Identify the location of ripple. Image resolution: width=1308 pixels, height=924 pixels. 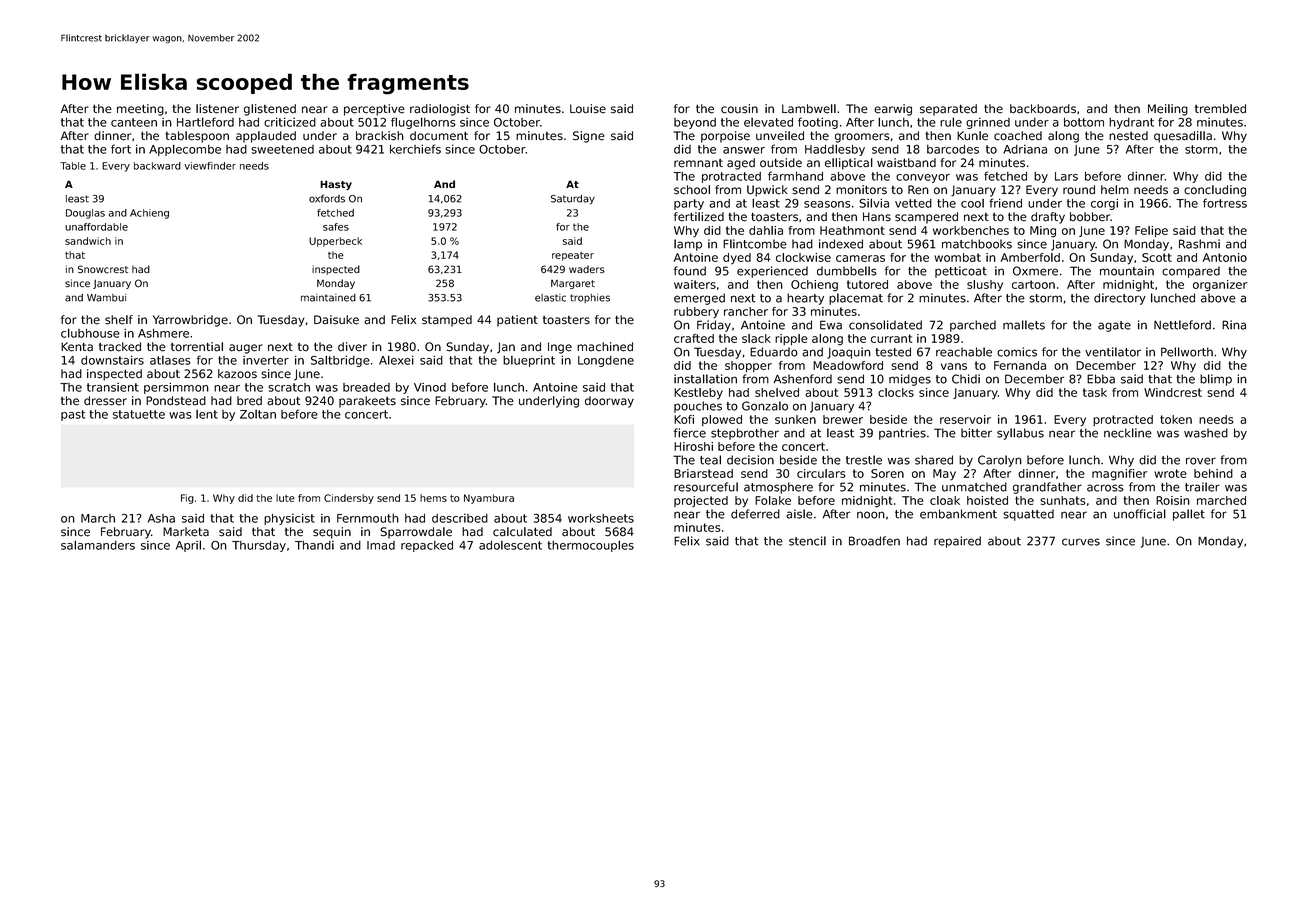
(791, 339).
